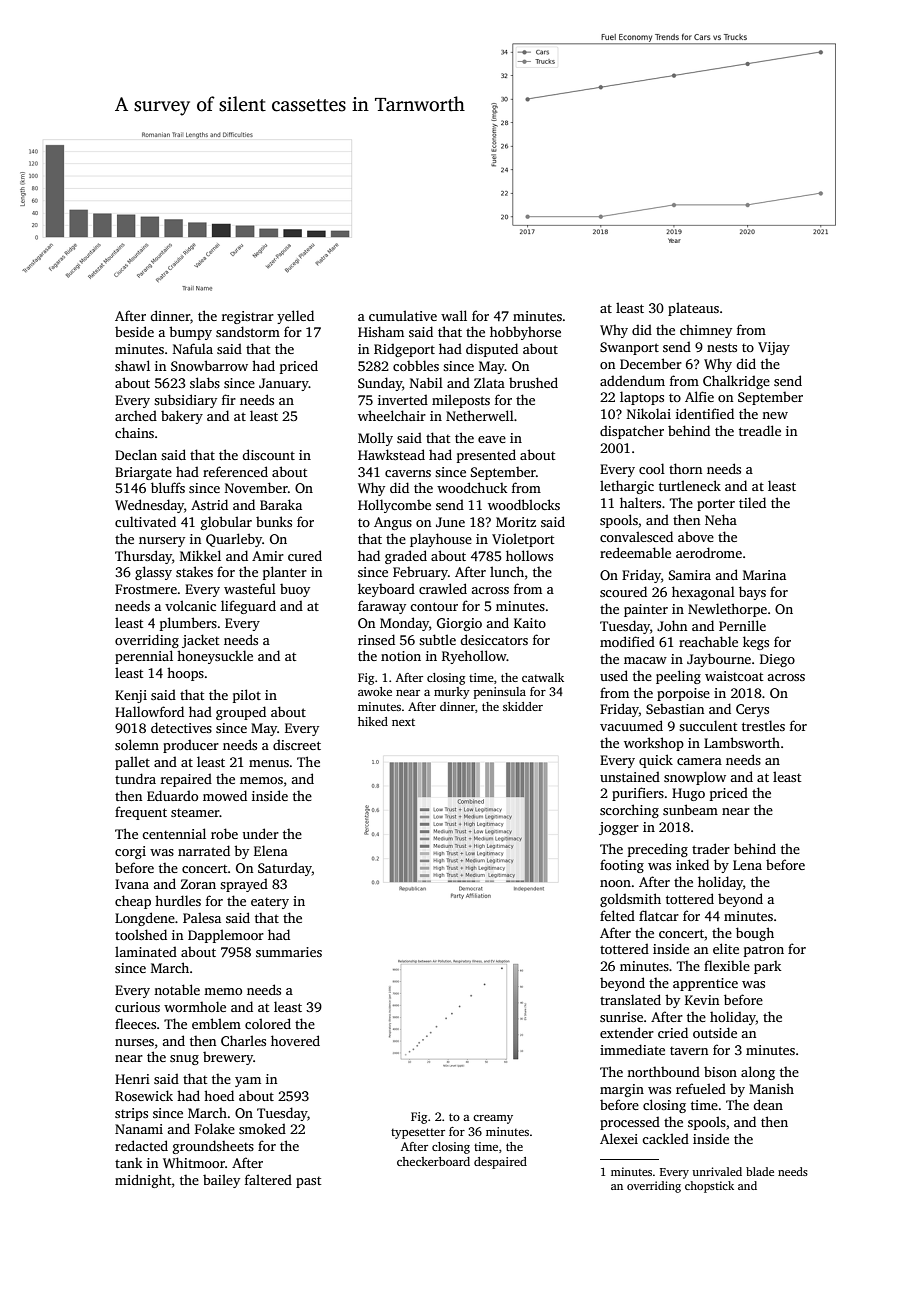  I want to click on checkerboard, so click(433, 1161).
